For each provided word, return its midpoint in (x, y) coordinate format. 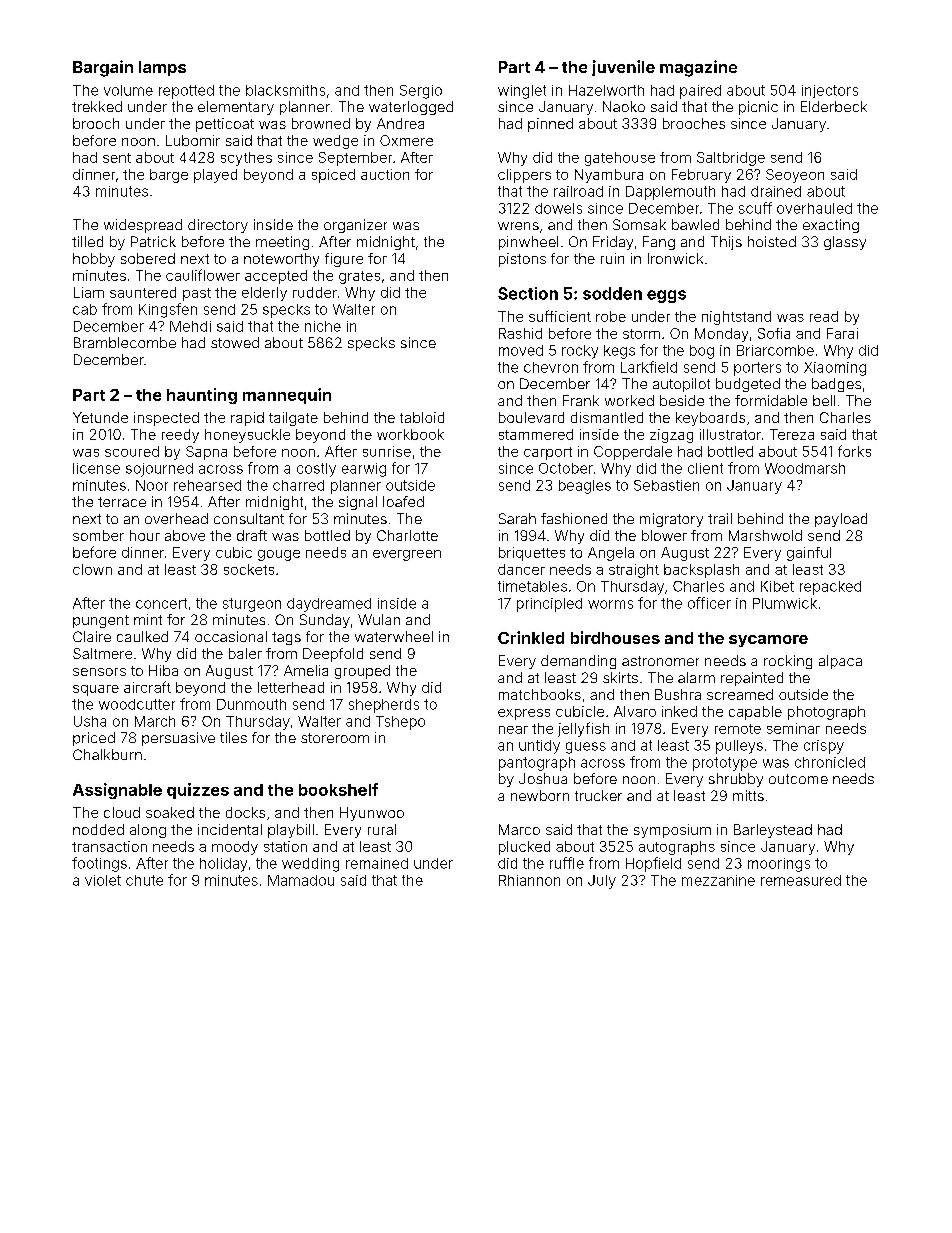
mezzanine (718, 880)
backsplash (701, 571)
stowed (235, 342)
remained (377, 863)
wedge (335, 142)
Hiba (163, 670)
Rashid (520, 333)
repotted (186, 92)
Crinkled (531, 637)
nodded (98, 829)
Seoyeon (795, 176)
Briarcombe (775, 350)
